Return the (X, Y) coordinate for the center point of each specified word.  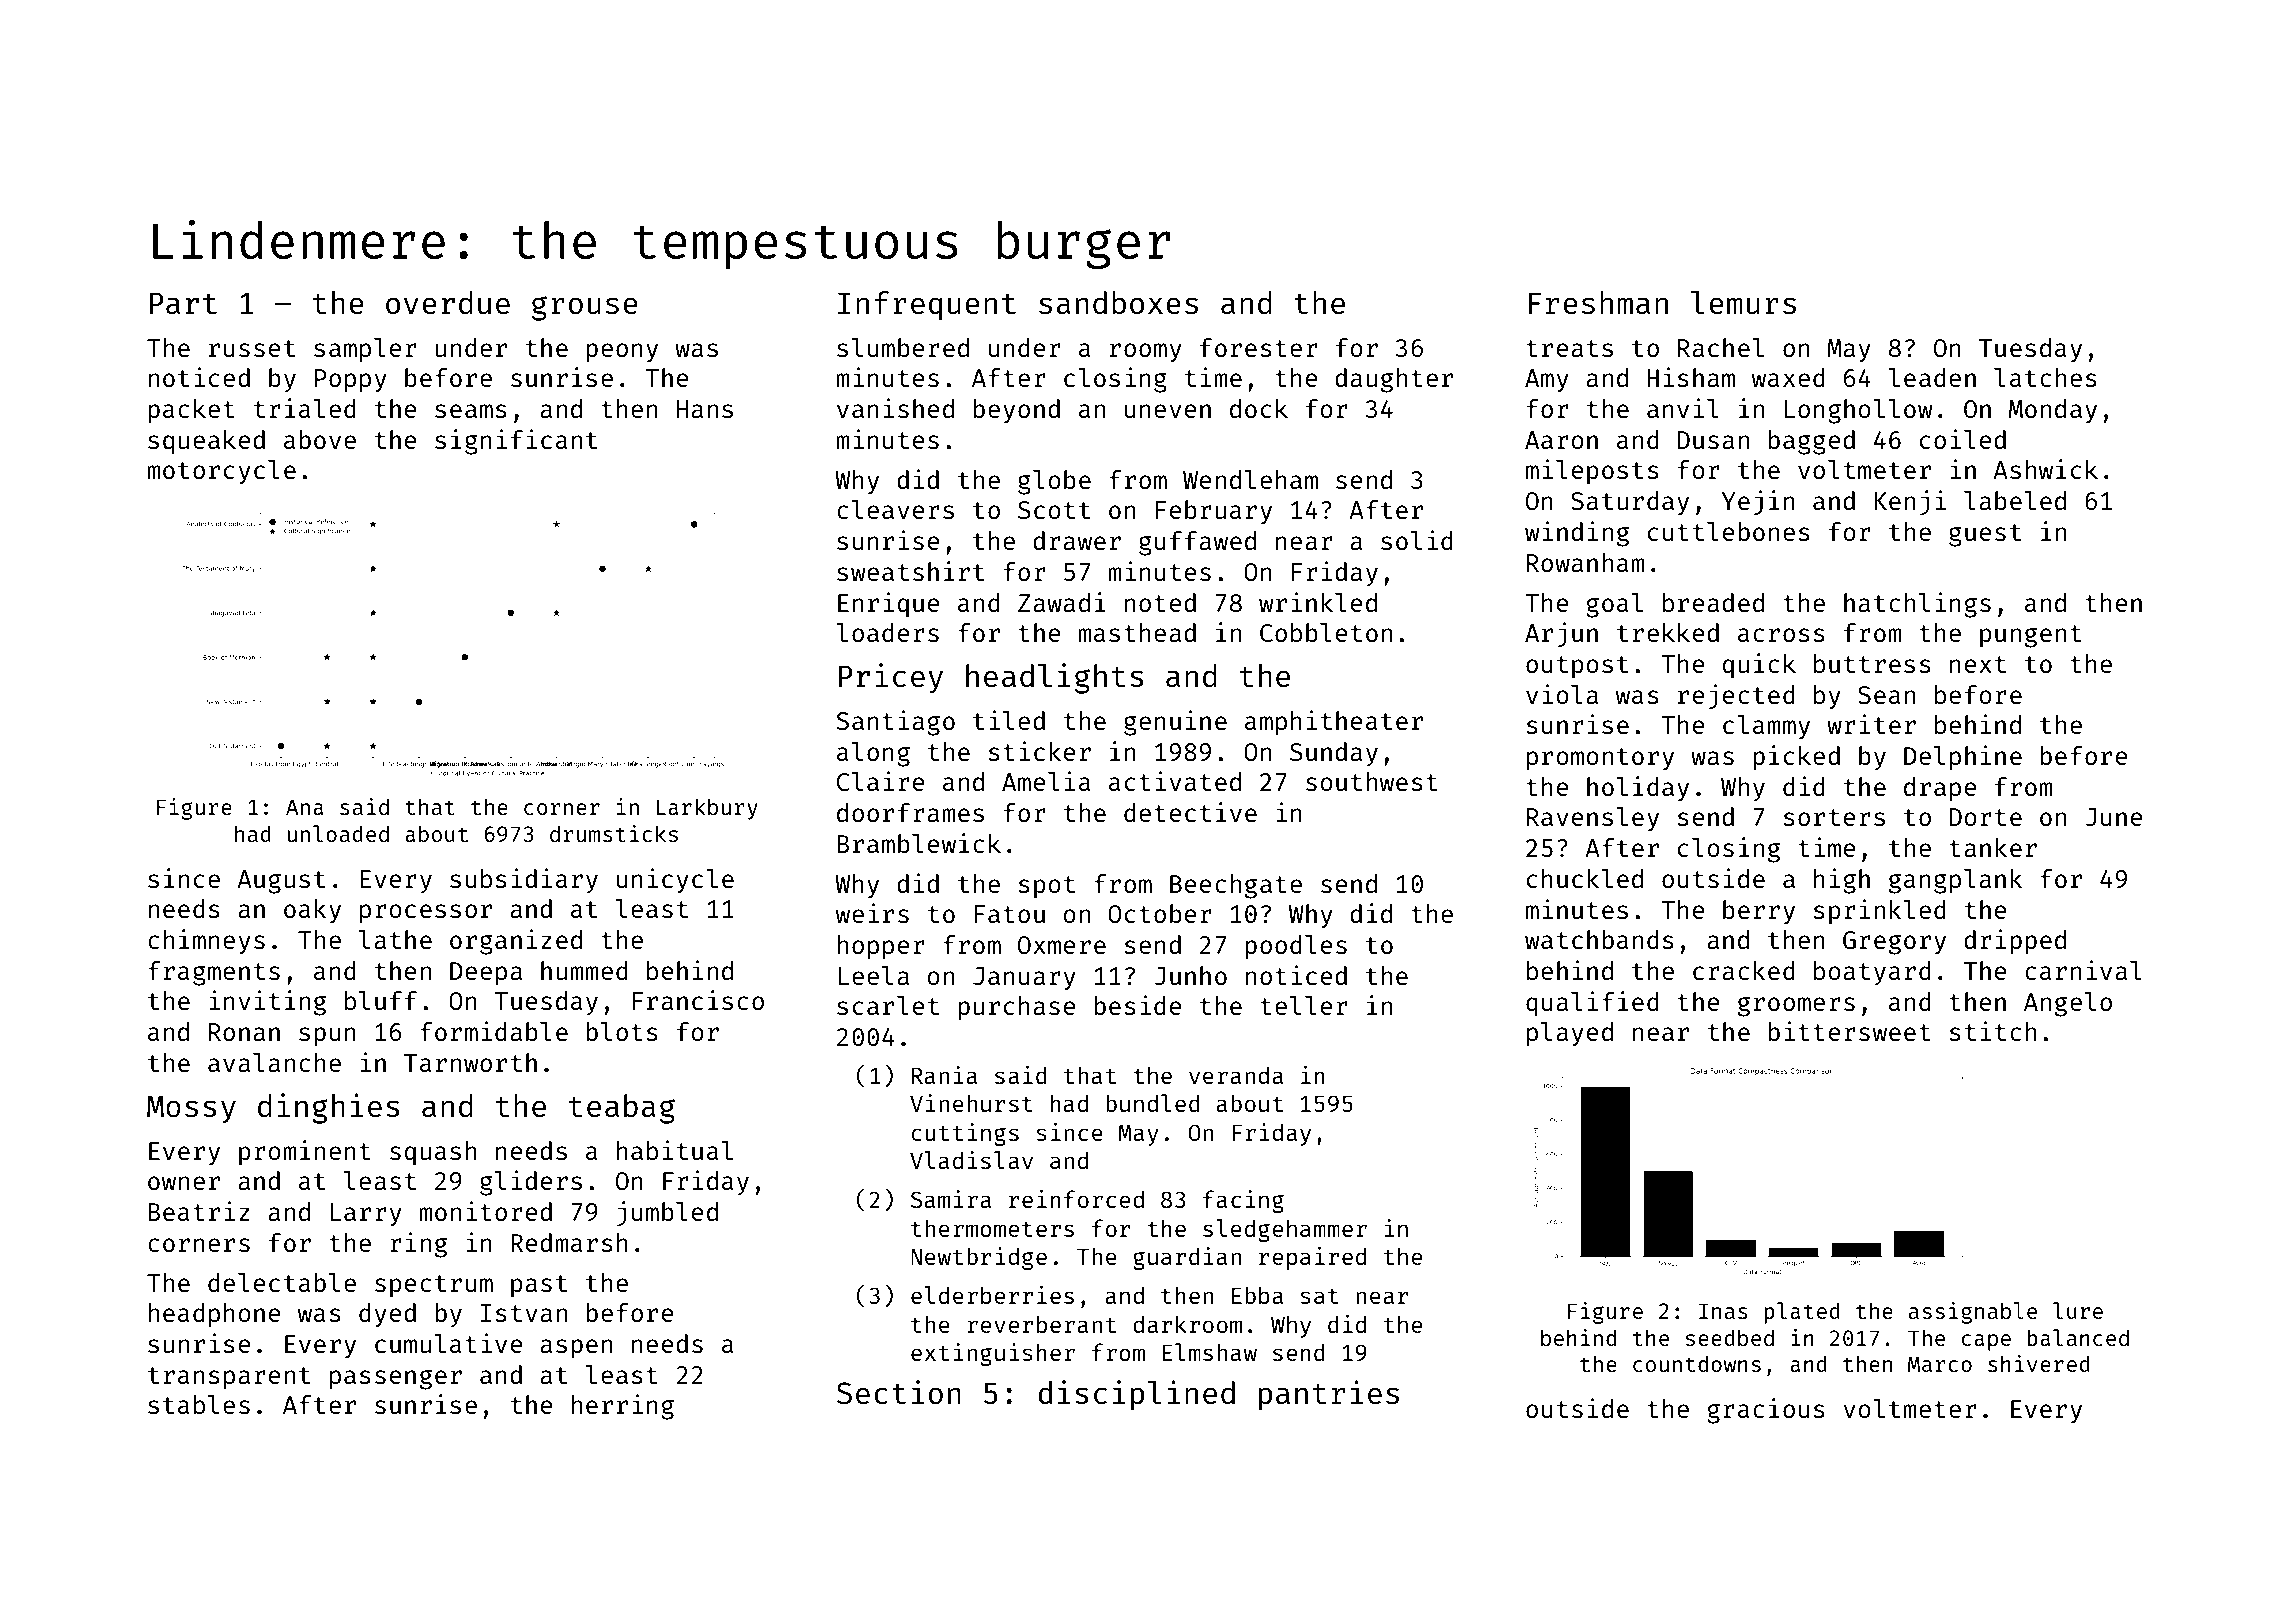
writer (1871, 724)
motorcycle (221, 472)
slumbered (903, 347)
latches (2045, 377)
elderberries (992, 1295)
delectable (282, 1282)
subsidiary (524, 881)
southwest (1372, 781)
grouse (585, 308)
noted (1160, 602)
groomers (1796, 1006)
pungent (2031, 636)
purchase (1017, 1008)
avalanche (274, 1062)
